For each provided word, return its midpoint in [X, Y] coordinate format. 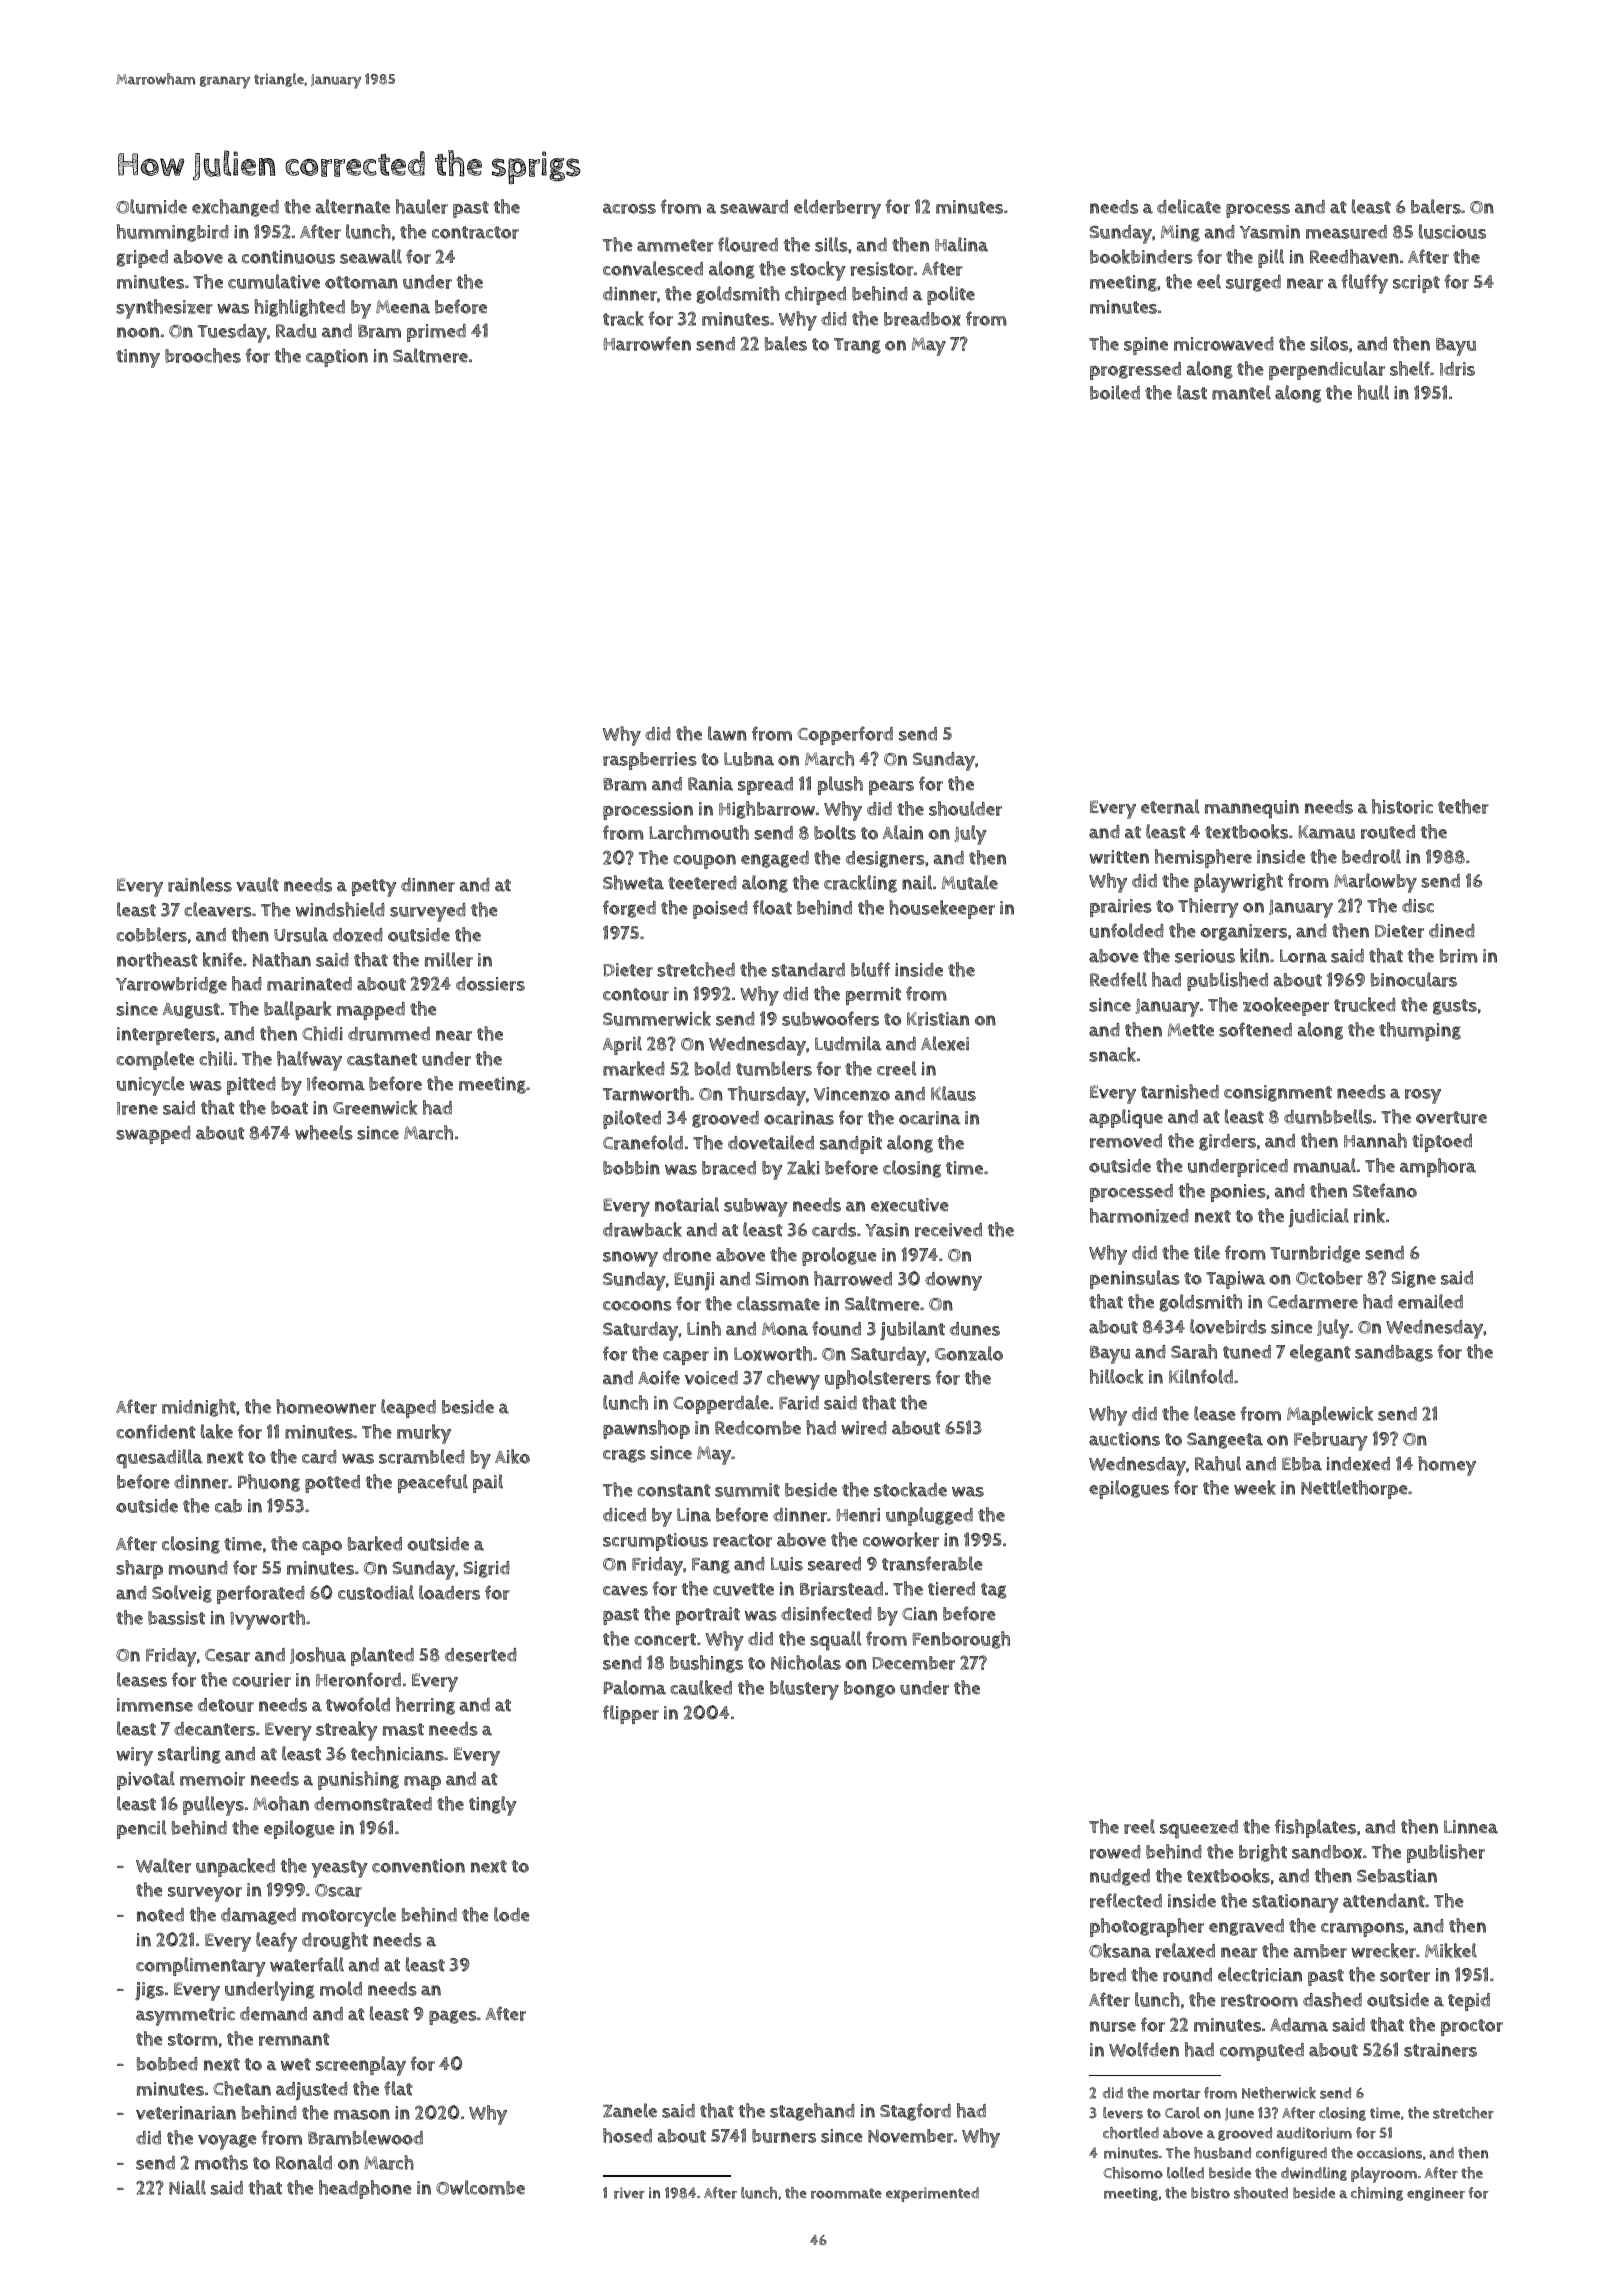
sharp [139, 1569]
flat [398, 2088]
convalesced [653, 268]
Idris [1457, 369]
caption [337, 358]
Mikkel [1451, 1950]
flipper [631, 1714]
